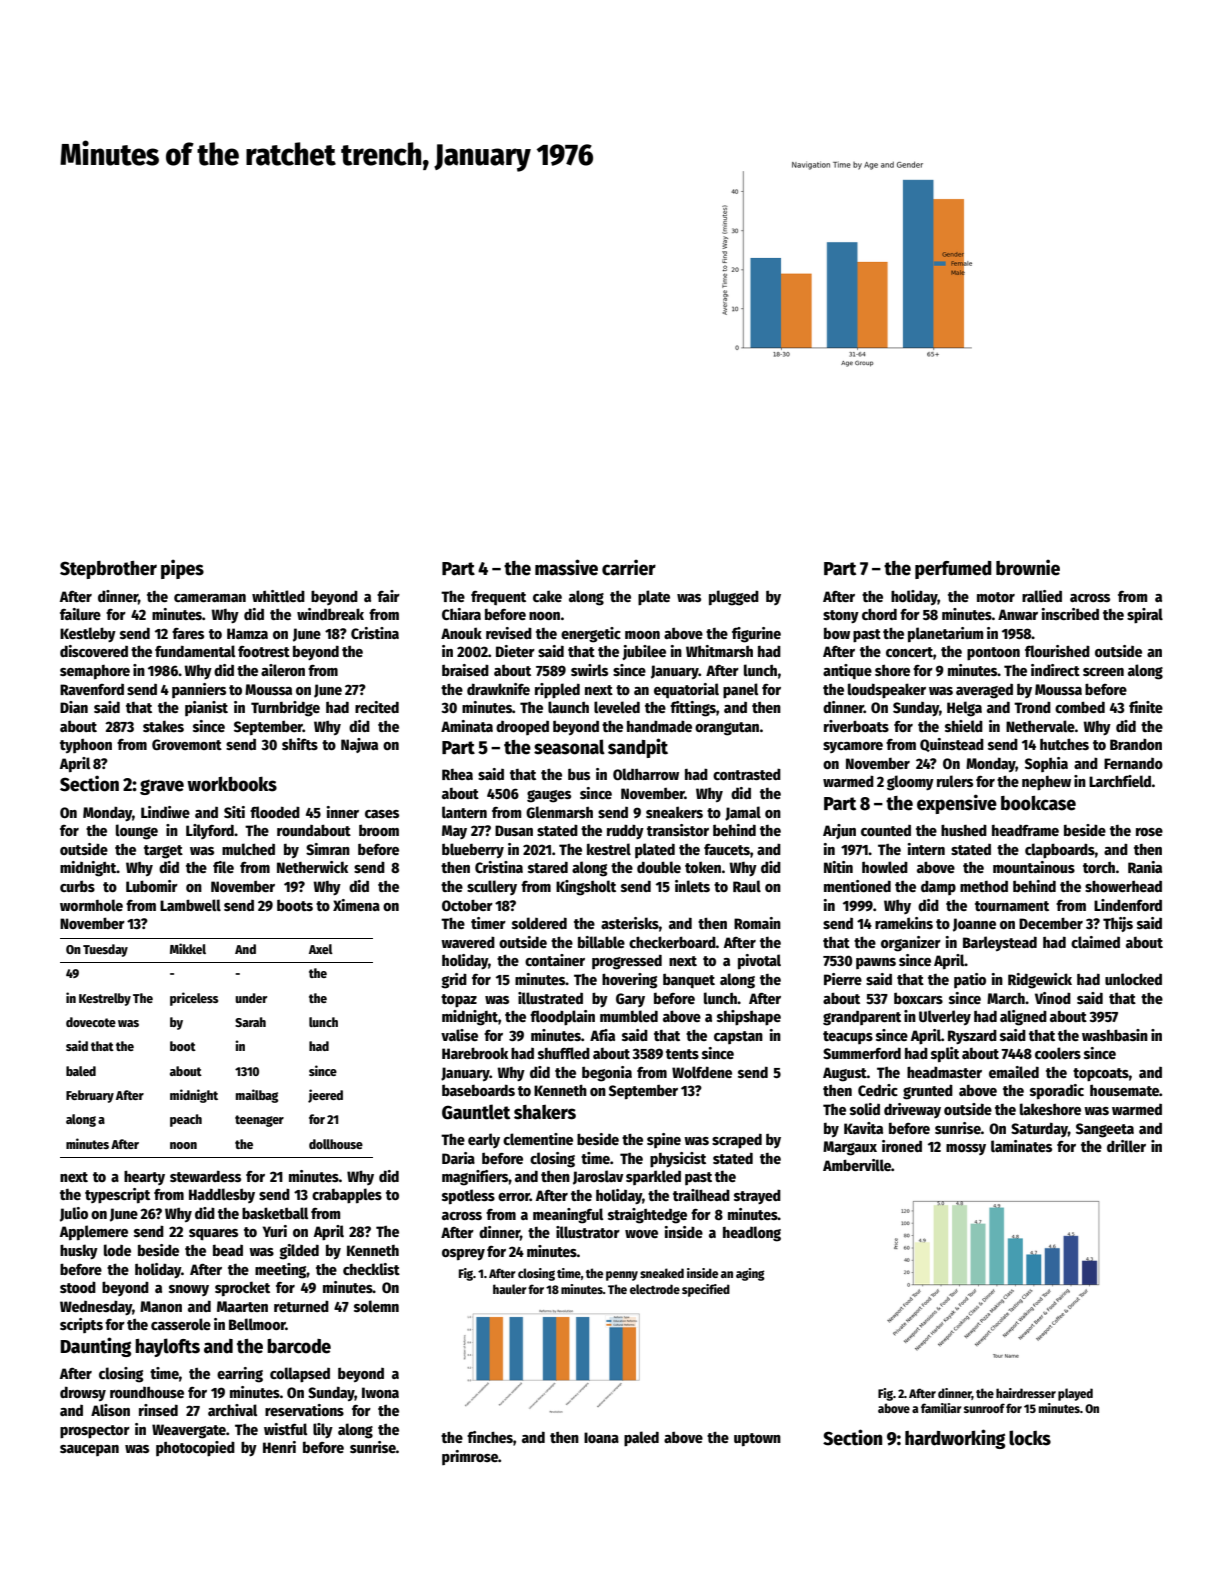 The height and width of the screenshot is (1583, 1223). Describe the element at coordinates (984, 886) in the screenshot. I see `method` at that location.
